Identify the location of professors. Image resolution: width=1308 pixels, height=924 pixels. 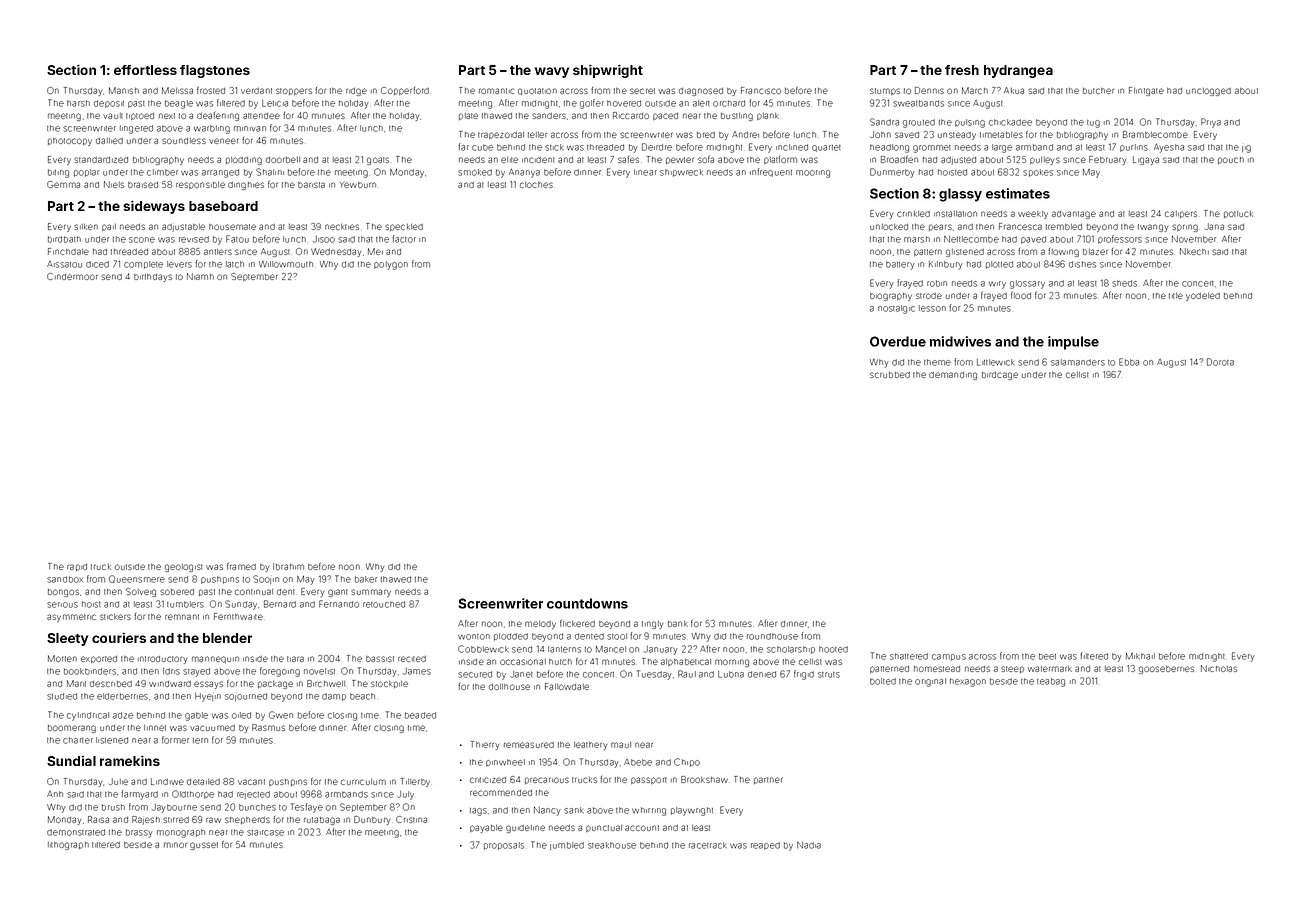
(1120, 239).
